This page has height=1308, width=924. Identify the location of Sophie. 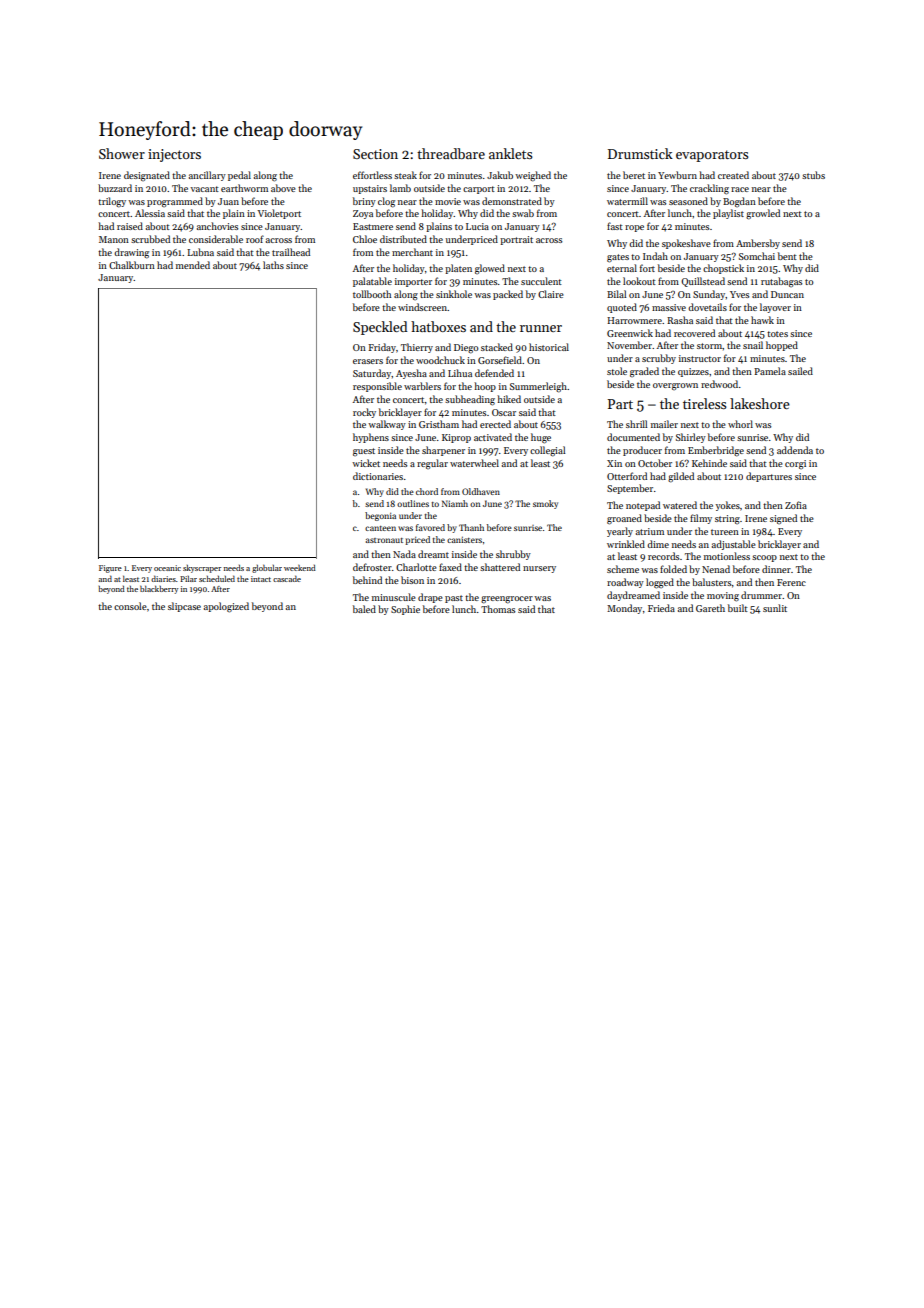
(405, 610).
